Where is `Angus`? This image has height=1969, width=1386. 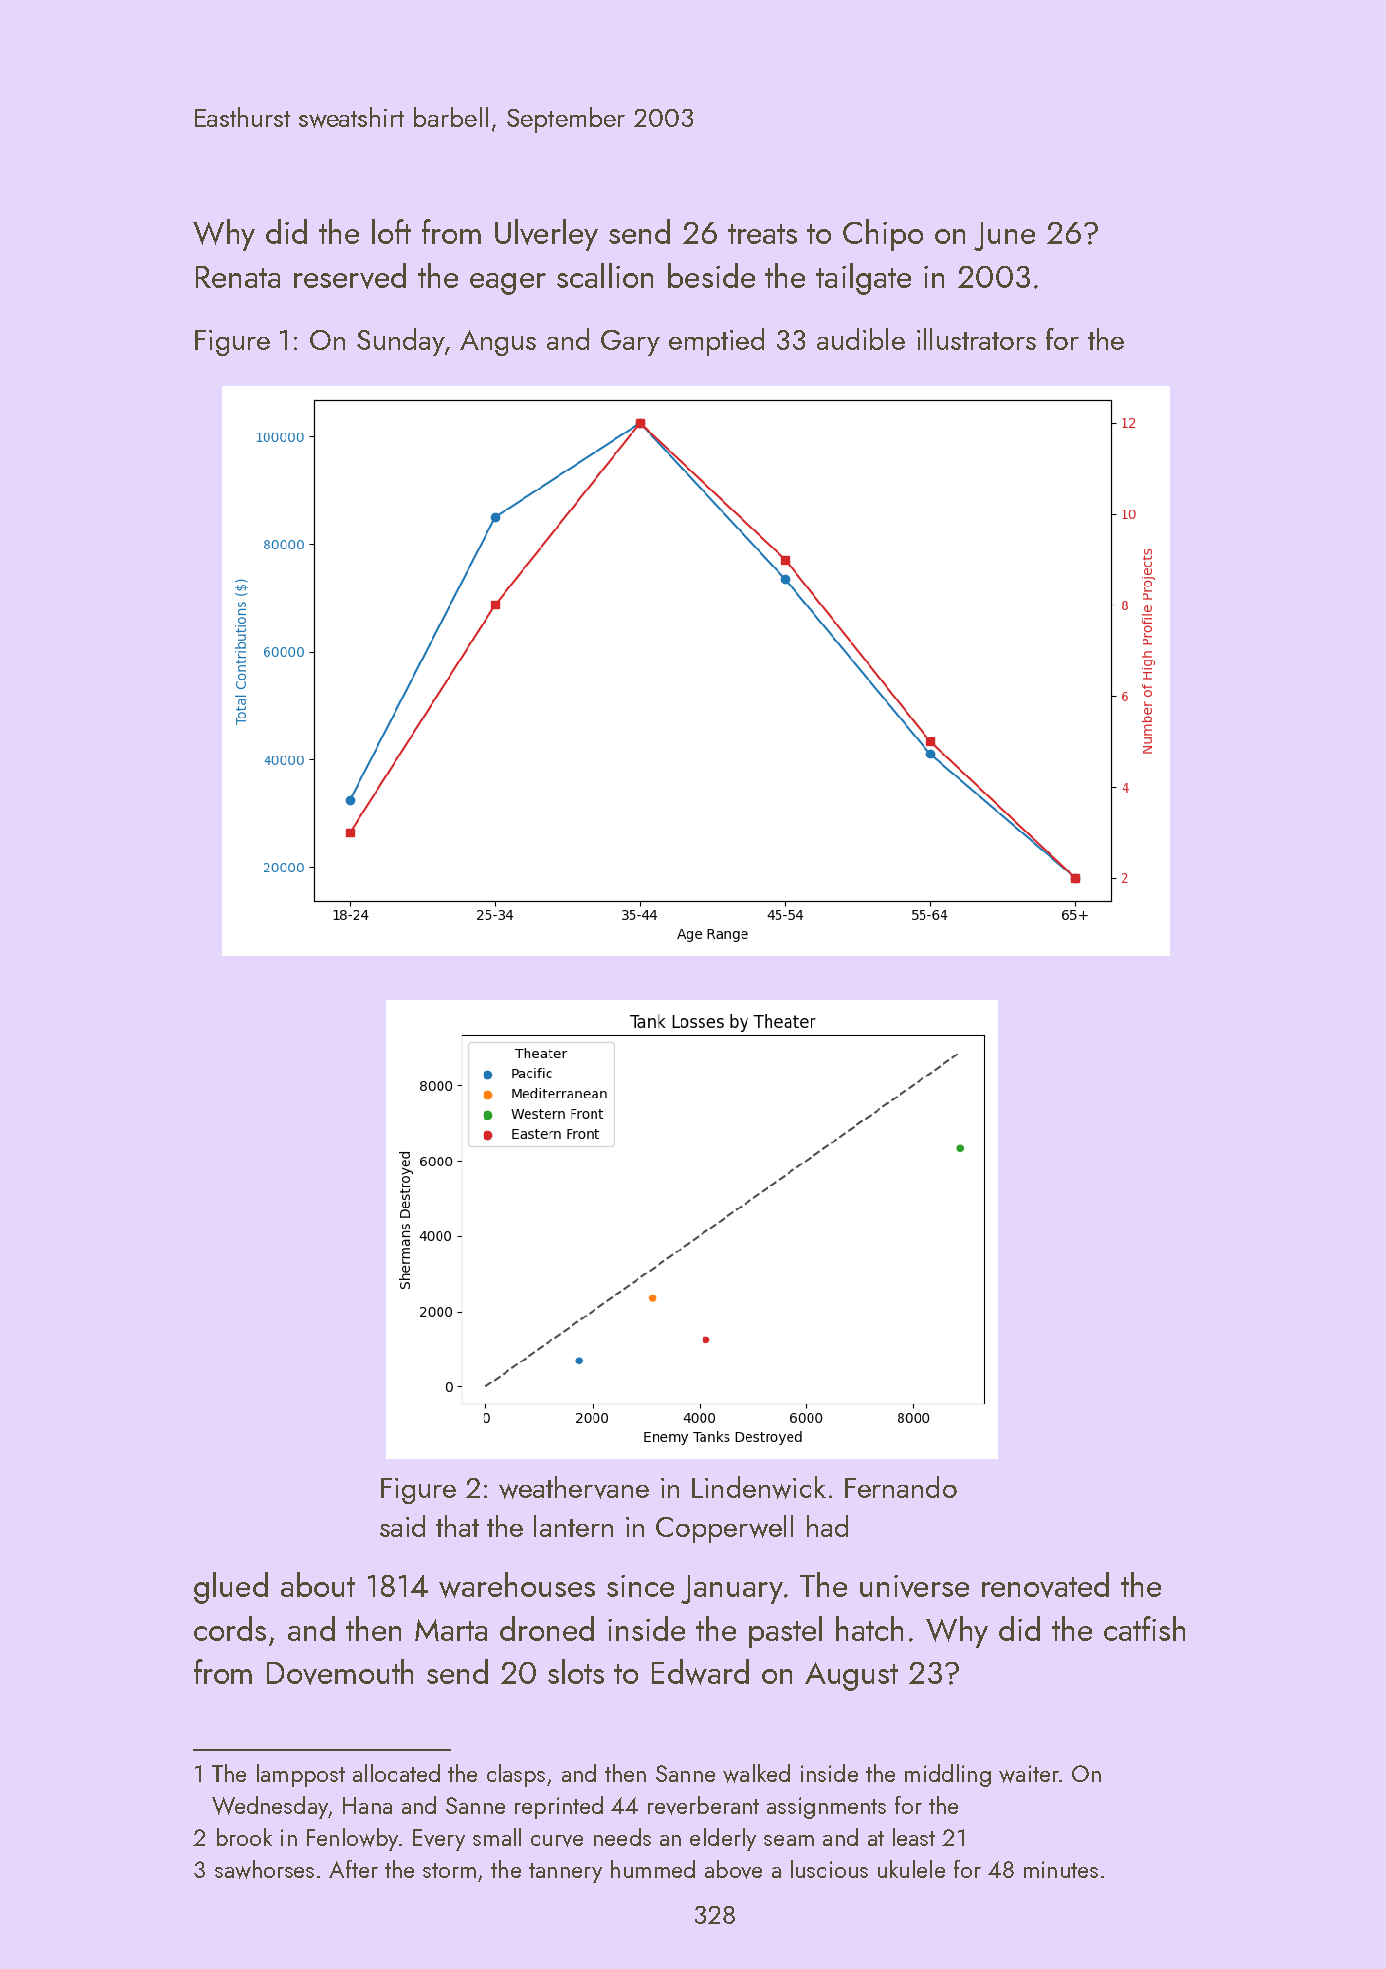
Angus is located at coordinates (498, 343).
